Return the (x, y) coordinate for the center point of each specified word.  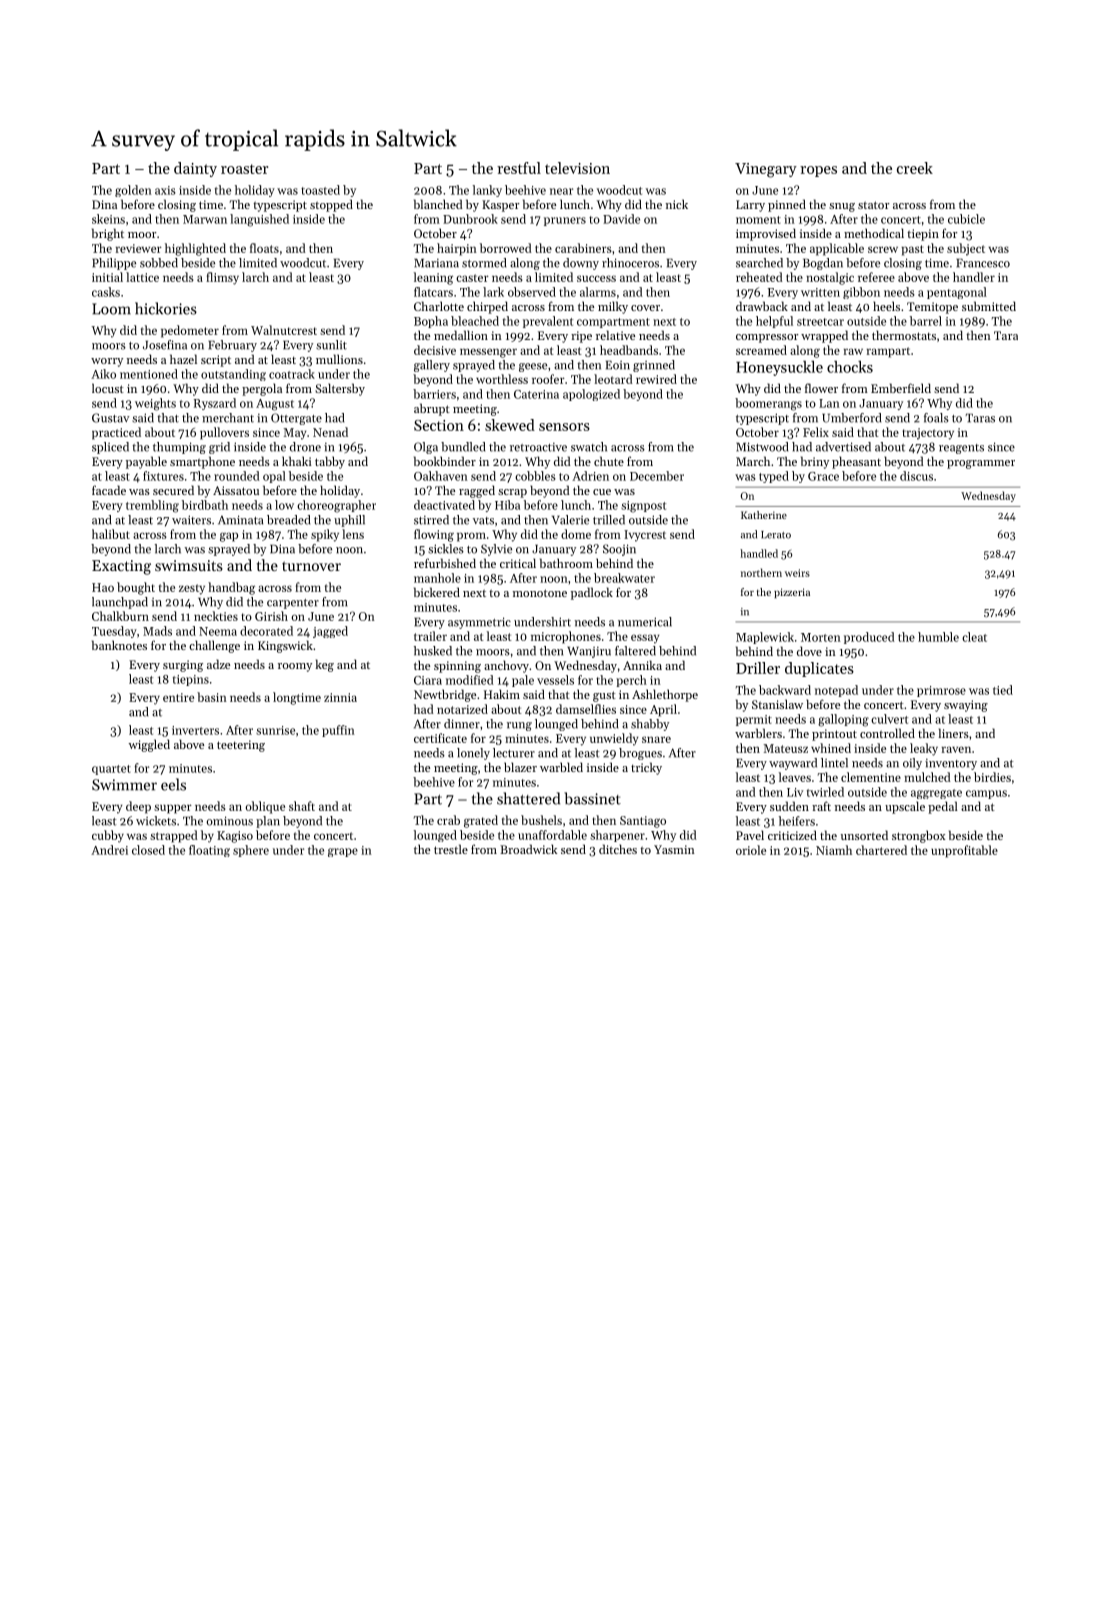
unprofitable (964, 851)
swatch (589, 447)
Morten (821, 637)
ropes (818, 171)
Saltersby (340, 389)
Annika (642, 665)
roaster (244, 169)
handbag (231, 588)
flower (821, 388)
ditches (618, 849)
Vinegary (766, 170)
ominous (229, 821)
